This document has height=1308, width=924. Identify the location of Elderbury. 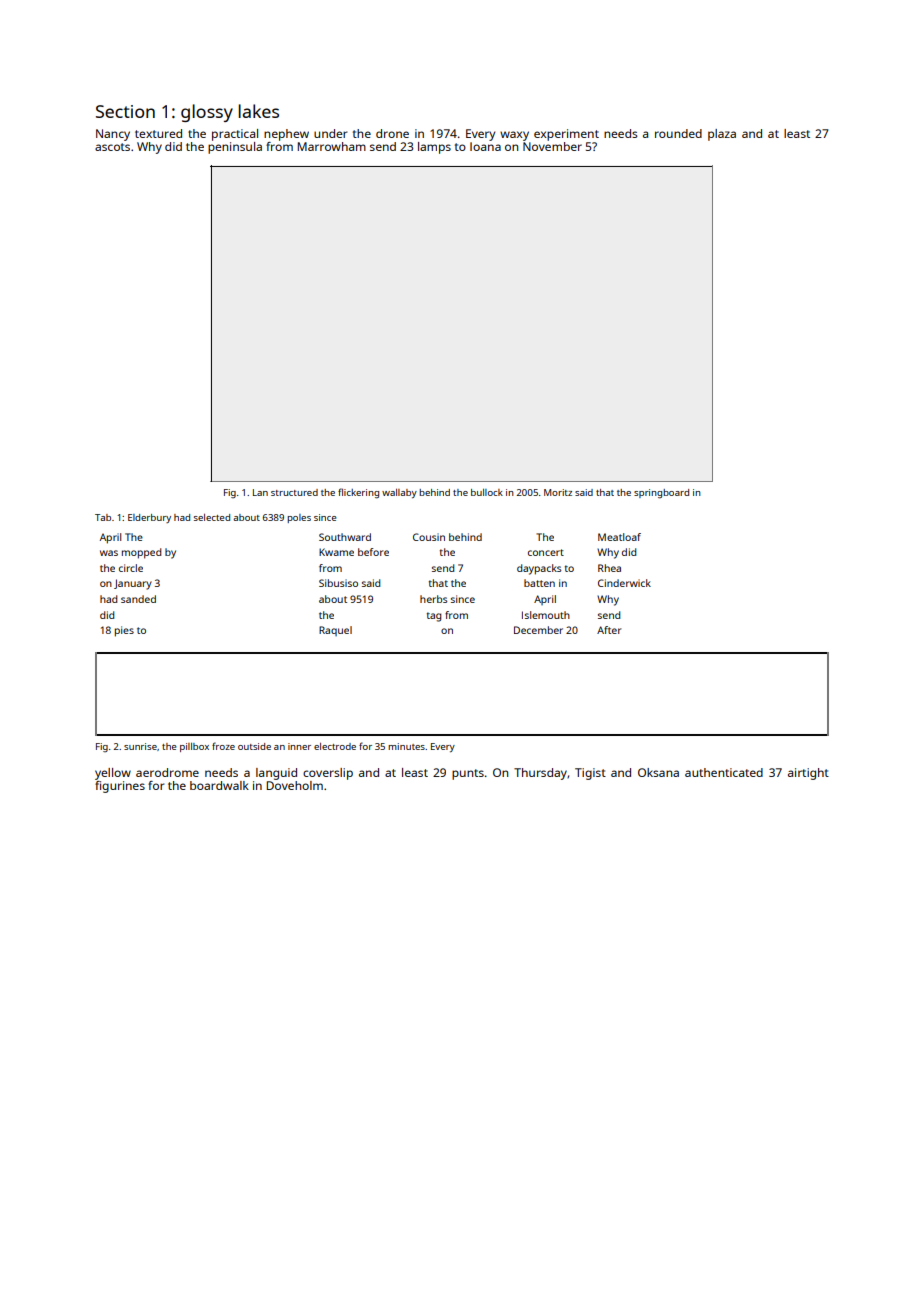
(149, 518).
